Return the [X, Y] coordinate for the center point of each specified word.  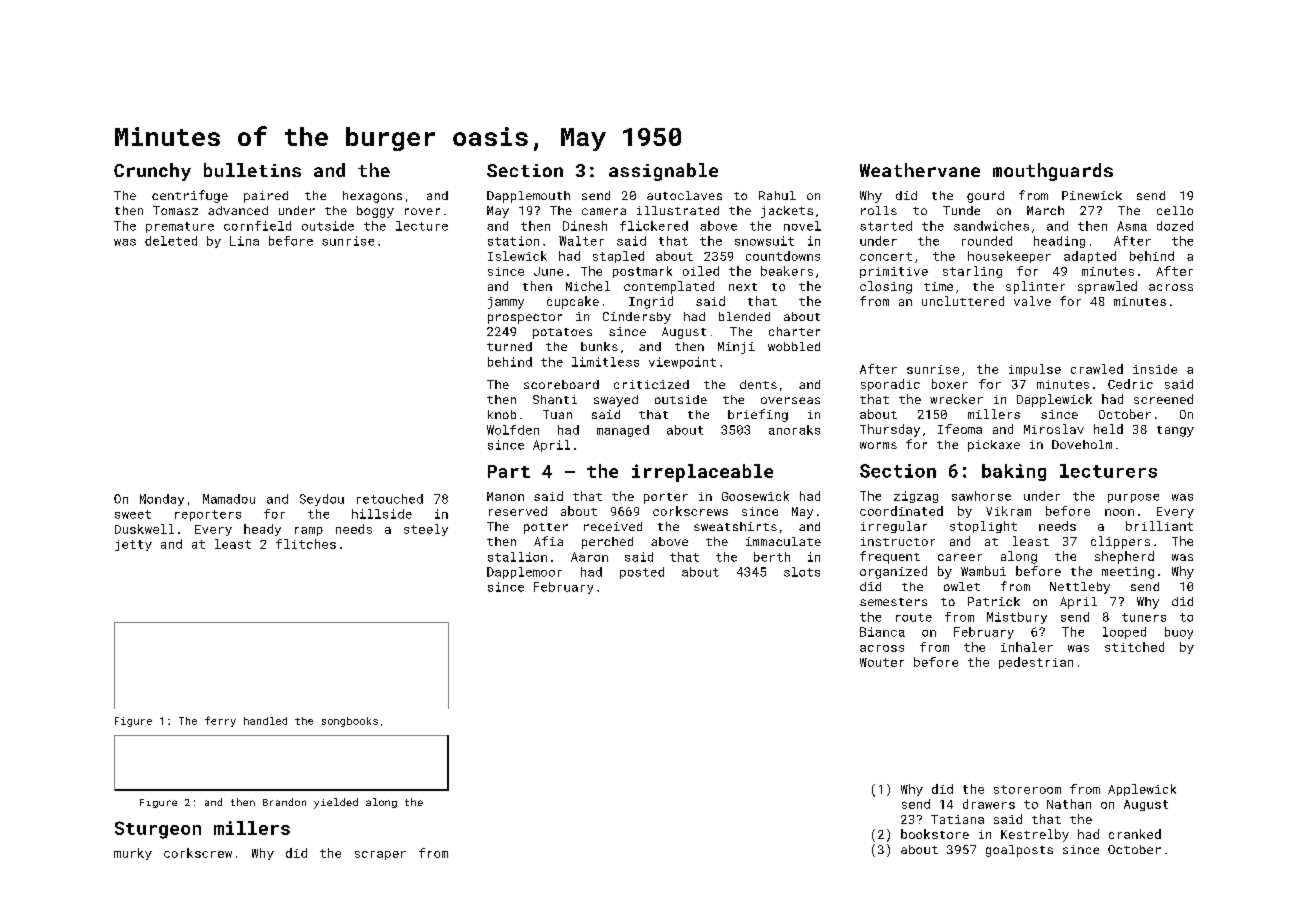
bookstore [935, 834]
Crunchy [152, 172]
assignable [663, 172]
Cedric [1130, 384]
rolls [879, 210]
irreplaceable [702, 473]
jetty [133, 545]
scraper [380, 855]
